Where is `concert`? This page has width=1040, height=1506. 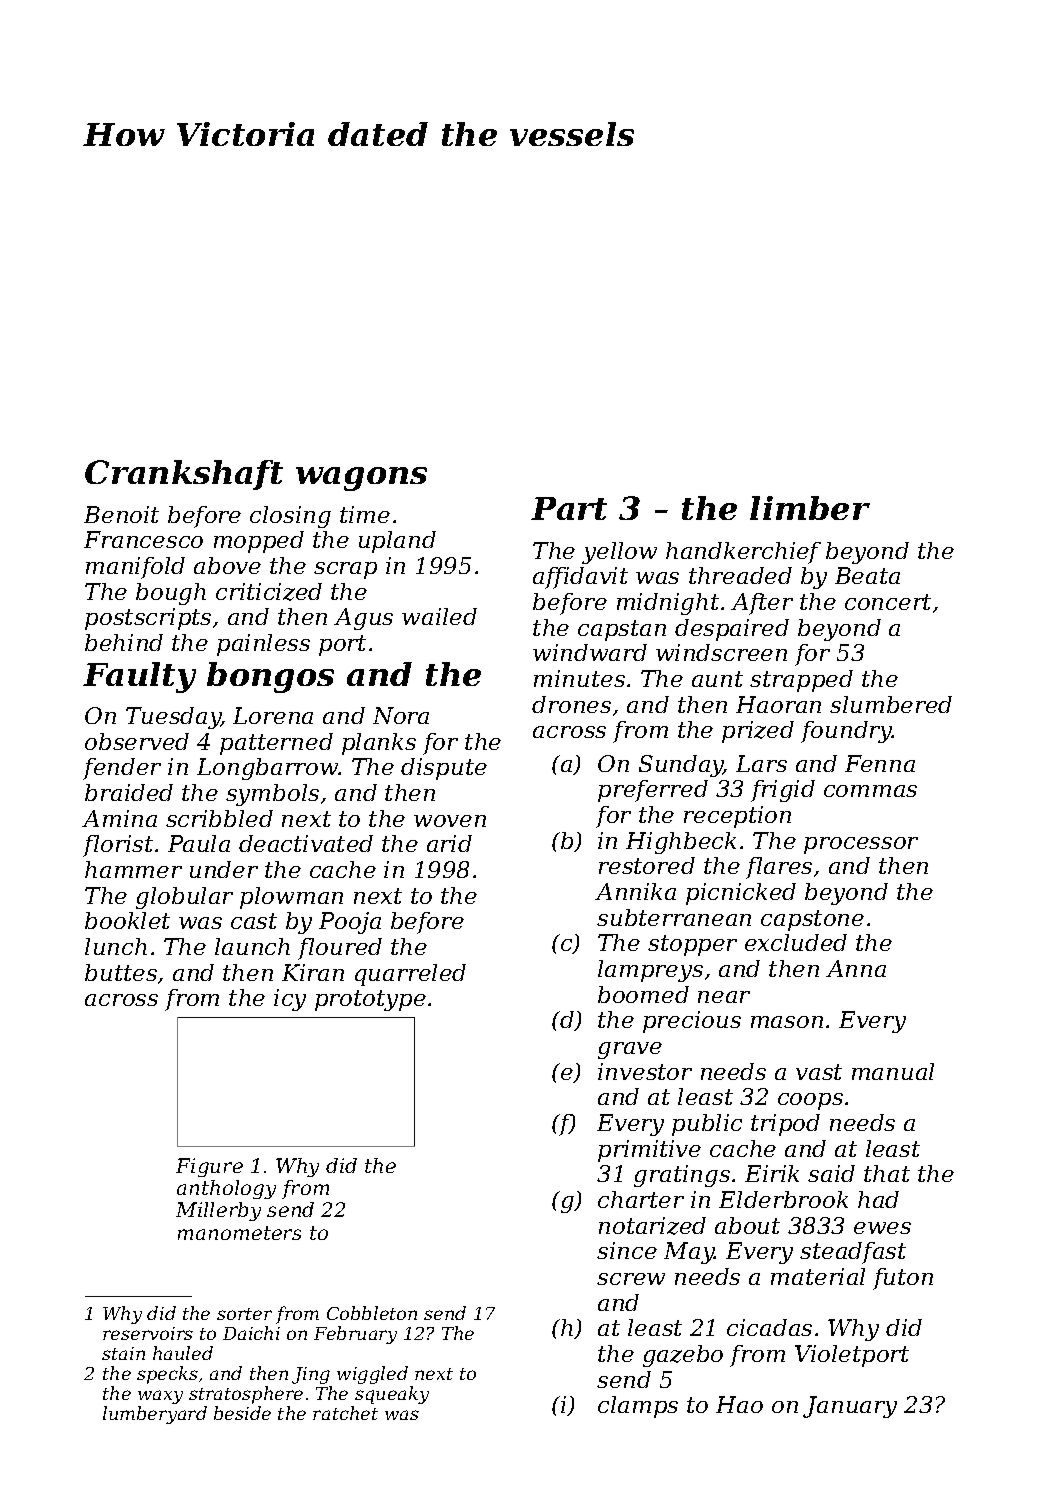
concert is located at coordinates (888, 602).
